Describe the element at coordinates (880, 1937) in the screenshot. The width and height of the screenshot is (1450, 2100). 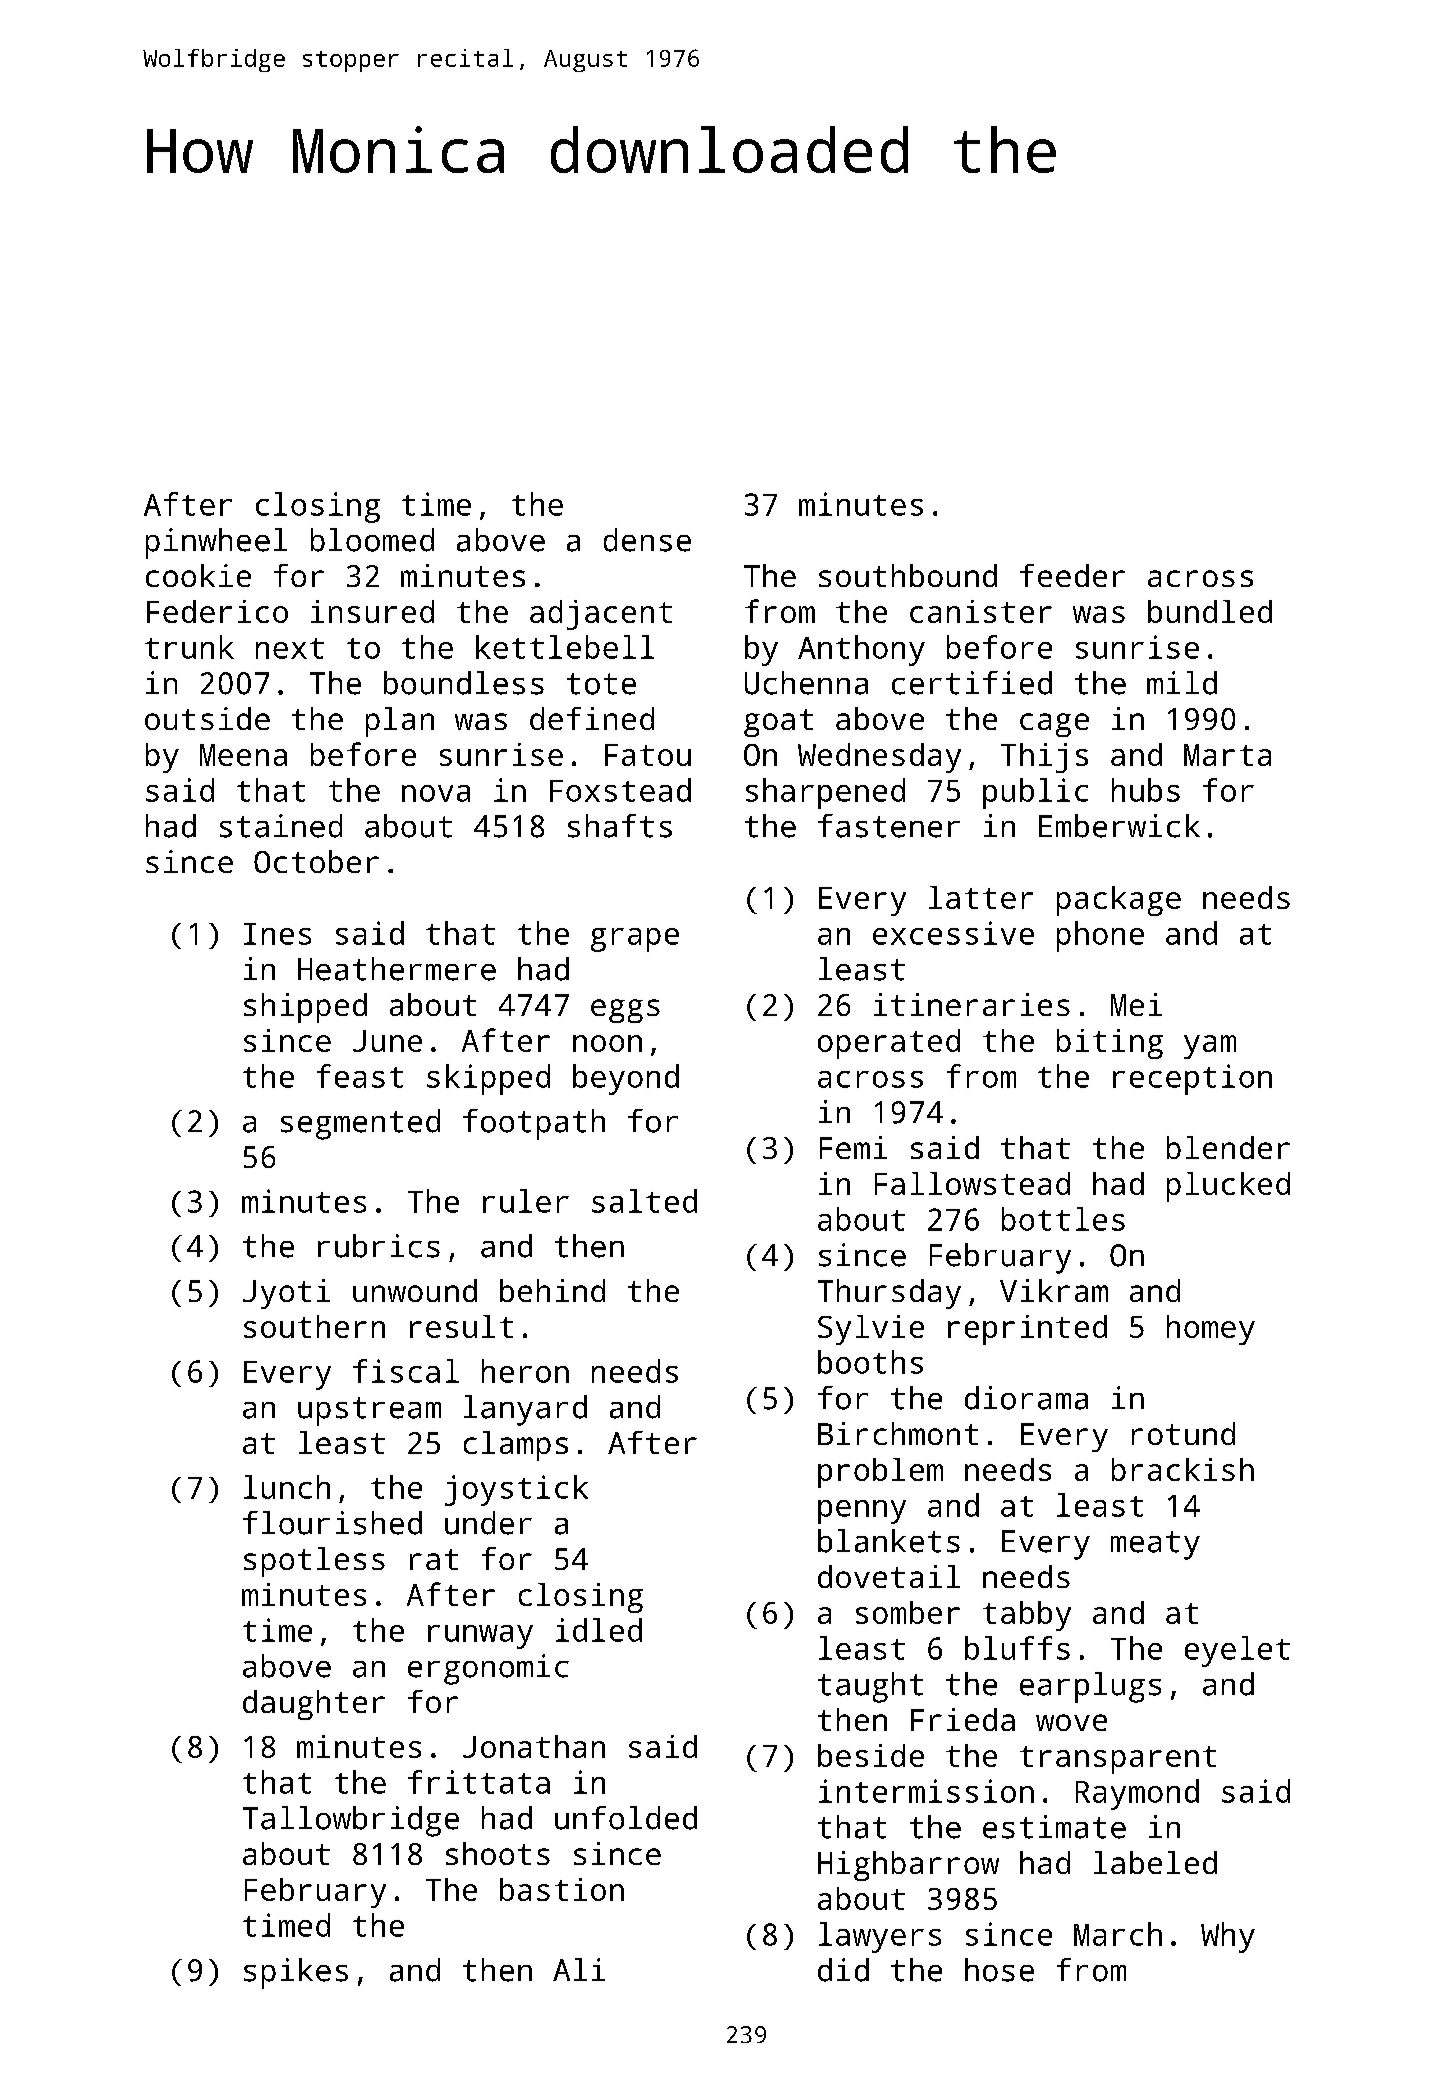
I see `lawyers` at that location.
